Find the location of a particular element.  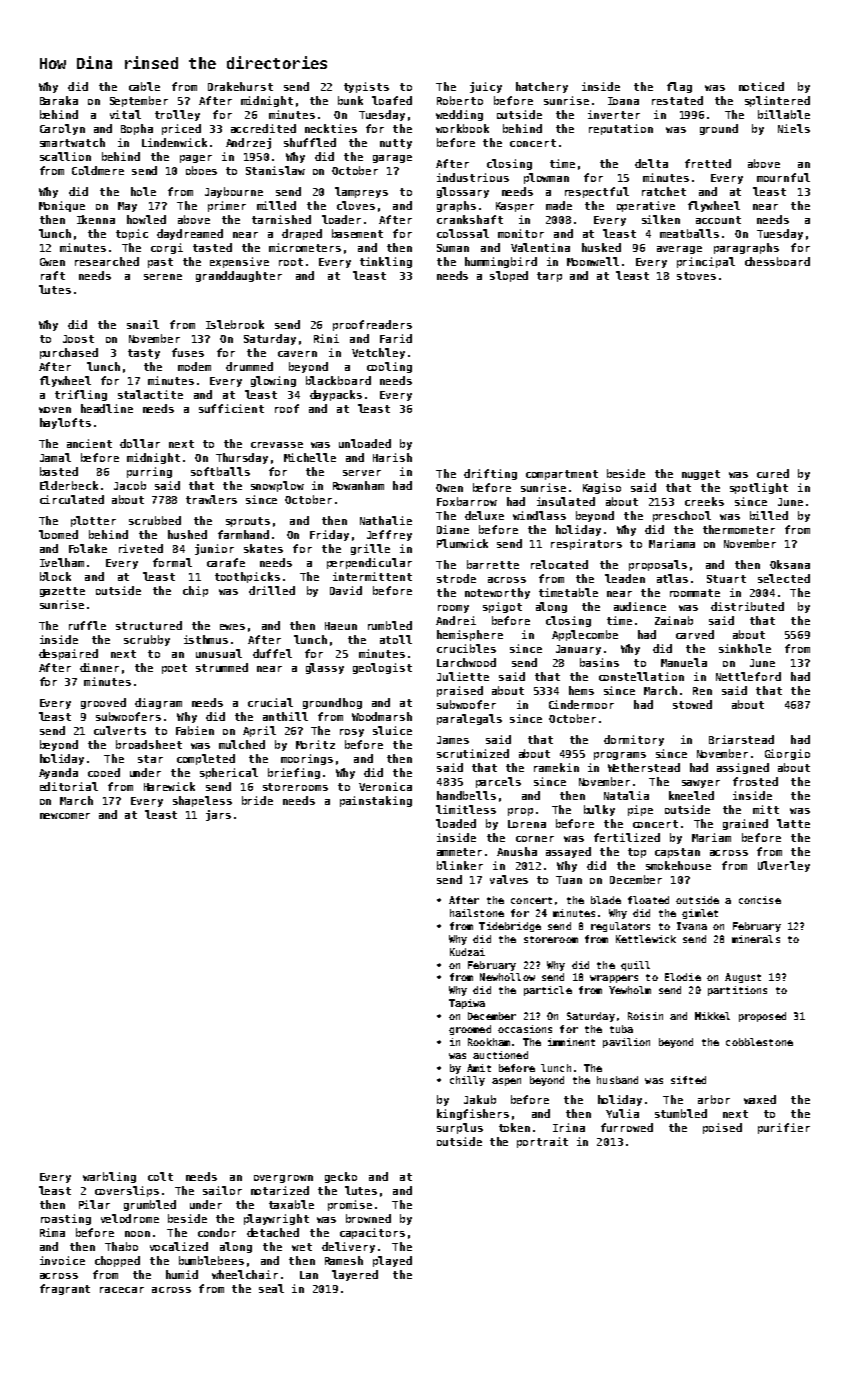

woven is located at coordinates (55, 410).
